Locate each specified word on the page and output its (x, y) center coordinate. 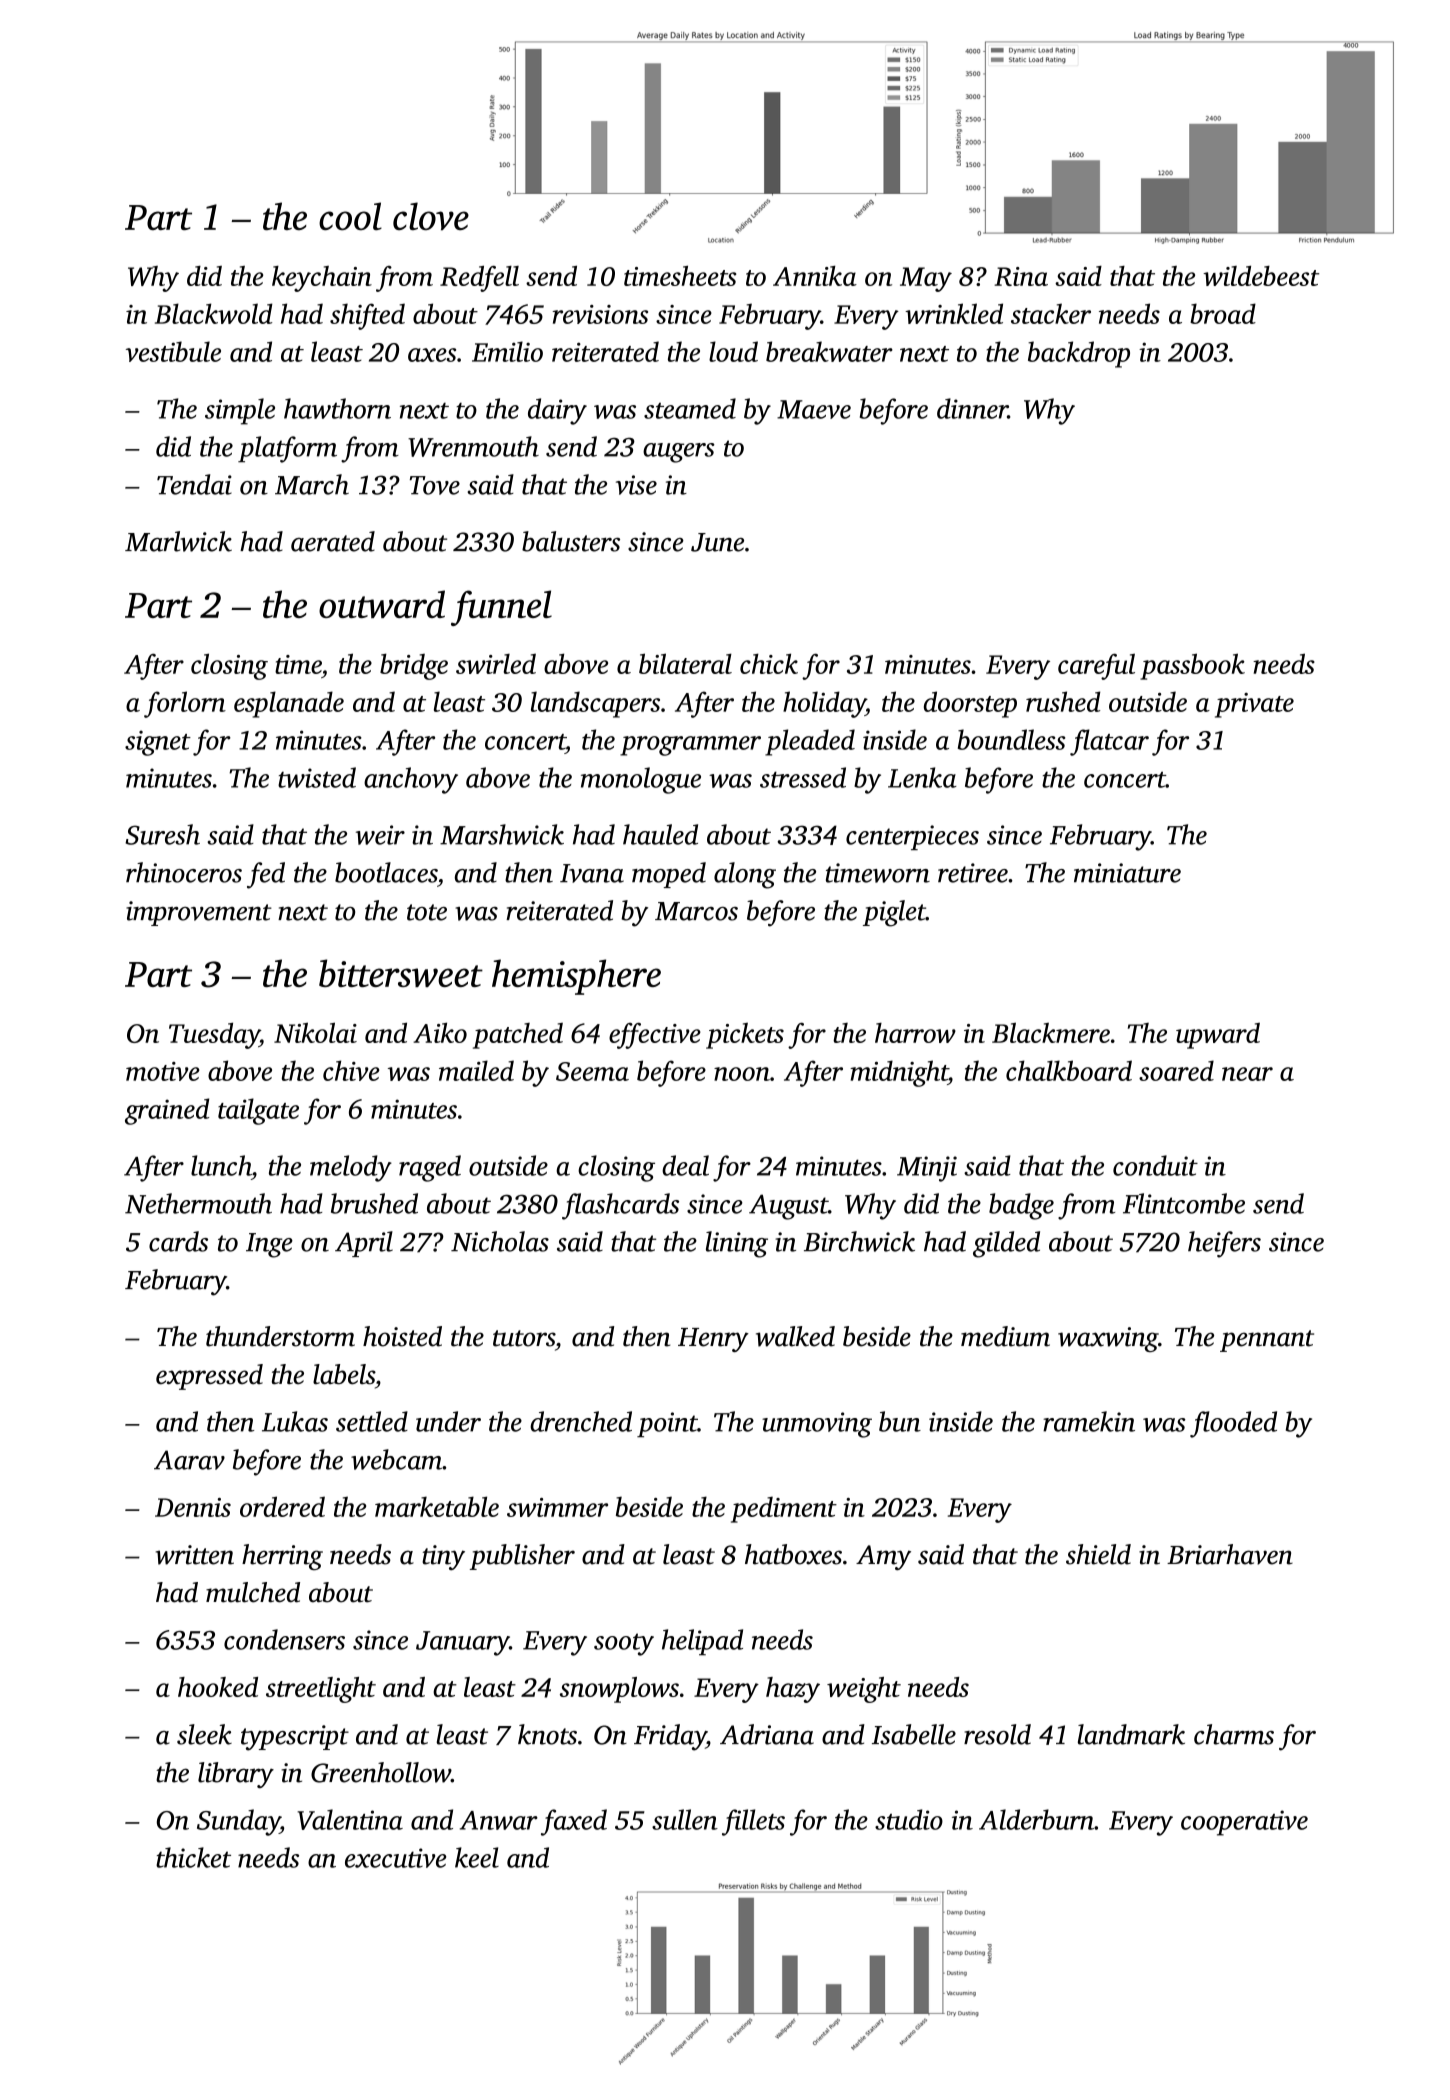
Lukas (295, 1421)
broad (1223, 313)
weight (864, 1690)
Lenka (922, 777)
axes (432, 355)
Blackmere (1051, 1032)
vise (636, 485)
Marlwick (178, 541)
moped (669, 875)
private (1254, 705)
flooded (1233, 1424)
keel (477, 1857)
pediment (784, 1509)
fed (266, 875)
